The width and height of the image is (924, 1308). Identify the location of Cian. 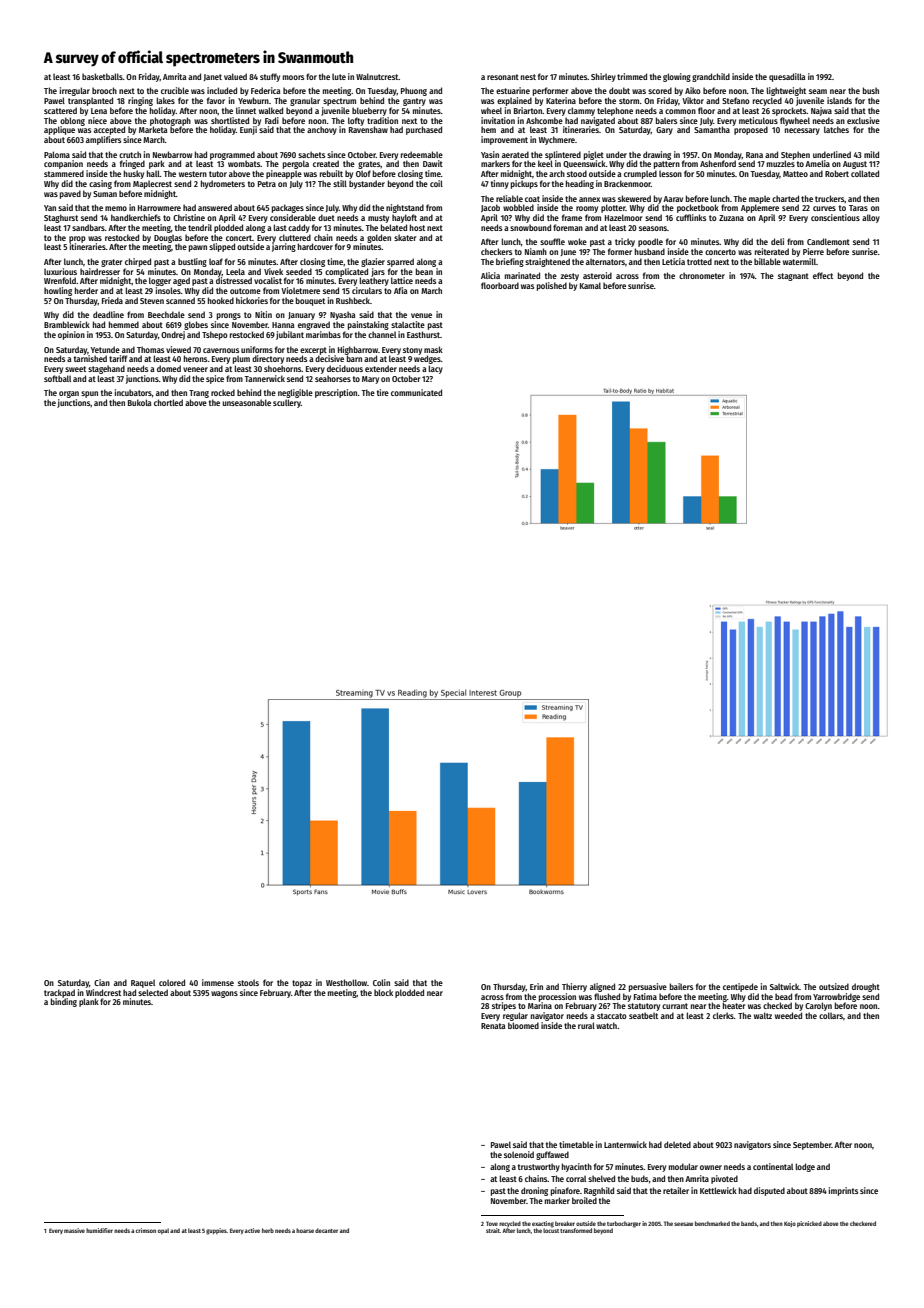
(102, 982).
